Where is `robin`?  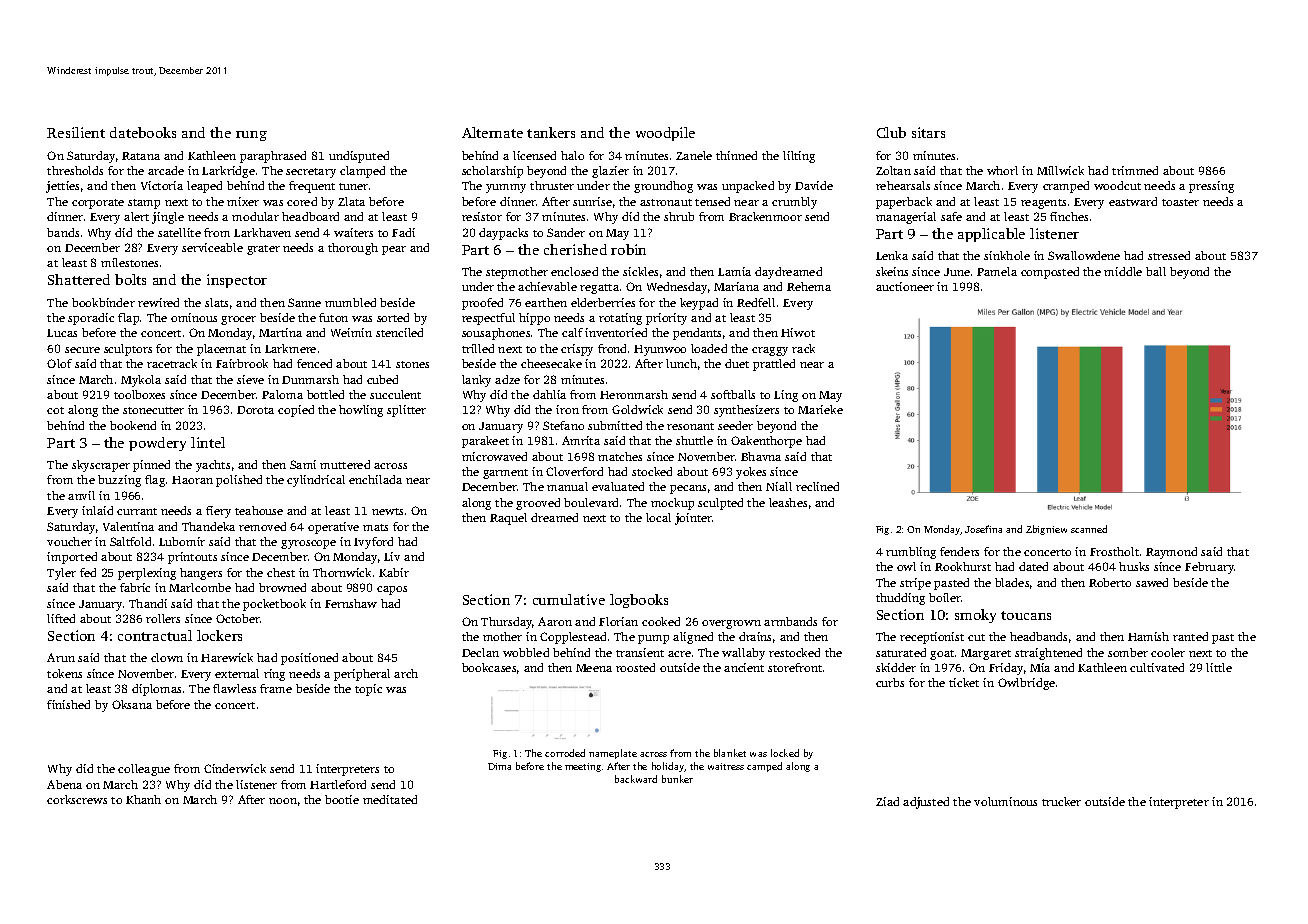 robin is located at coordinates (628, 249).
